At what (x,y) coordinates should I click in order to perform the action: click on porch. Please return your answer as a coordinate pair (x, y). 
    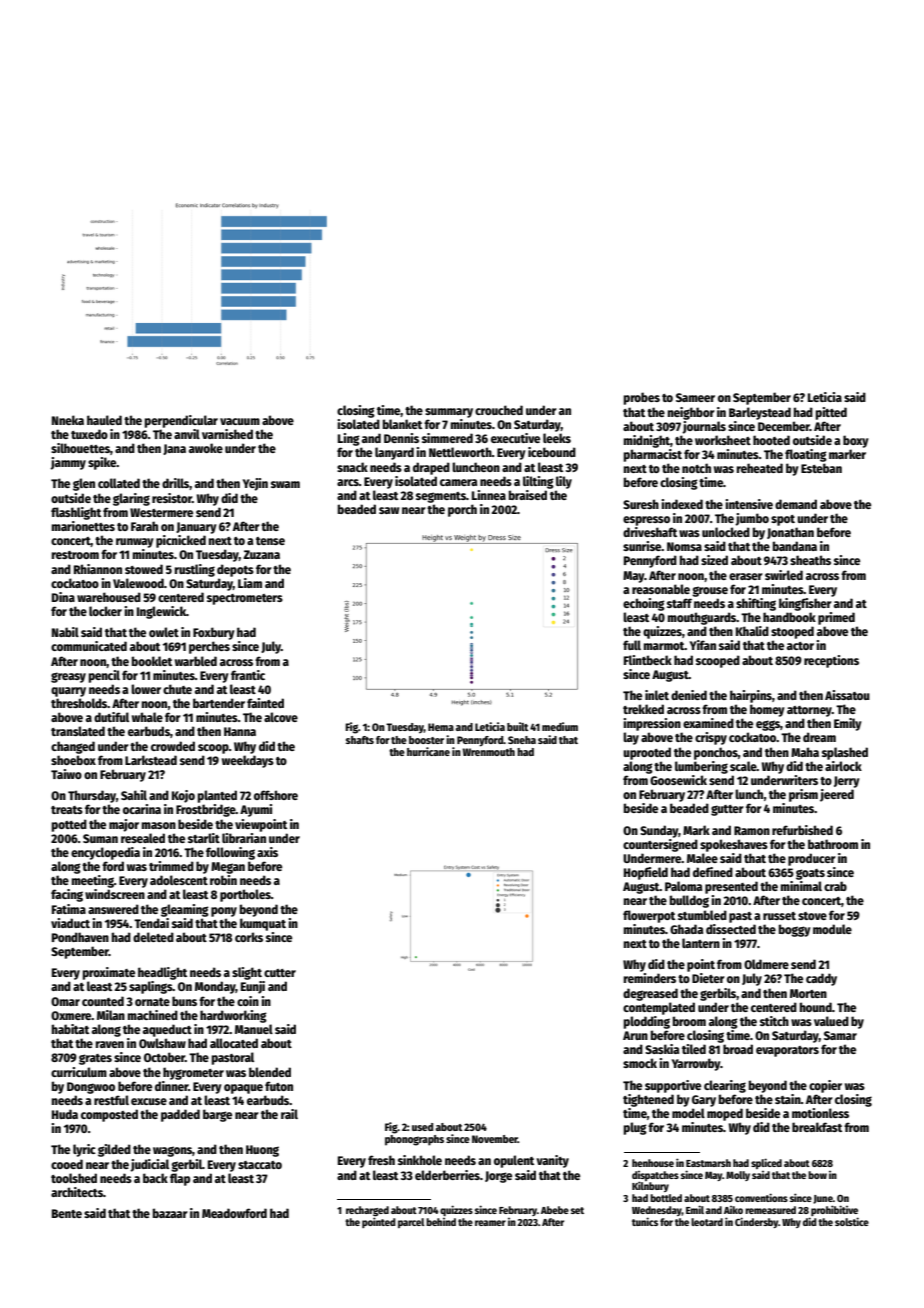
    Looking at the image, I should click on (462, 510).
